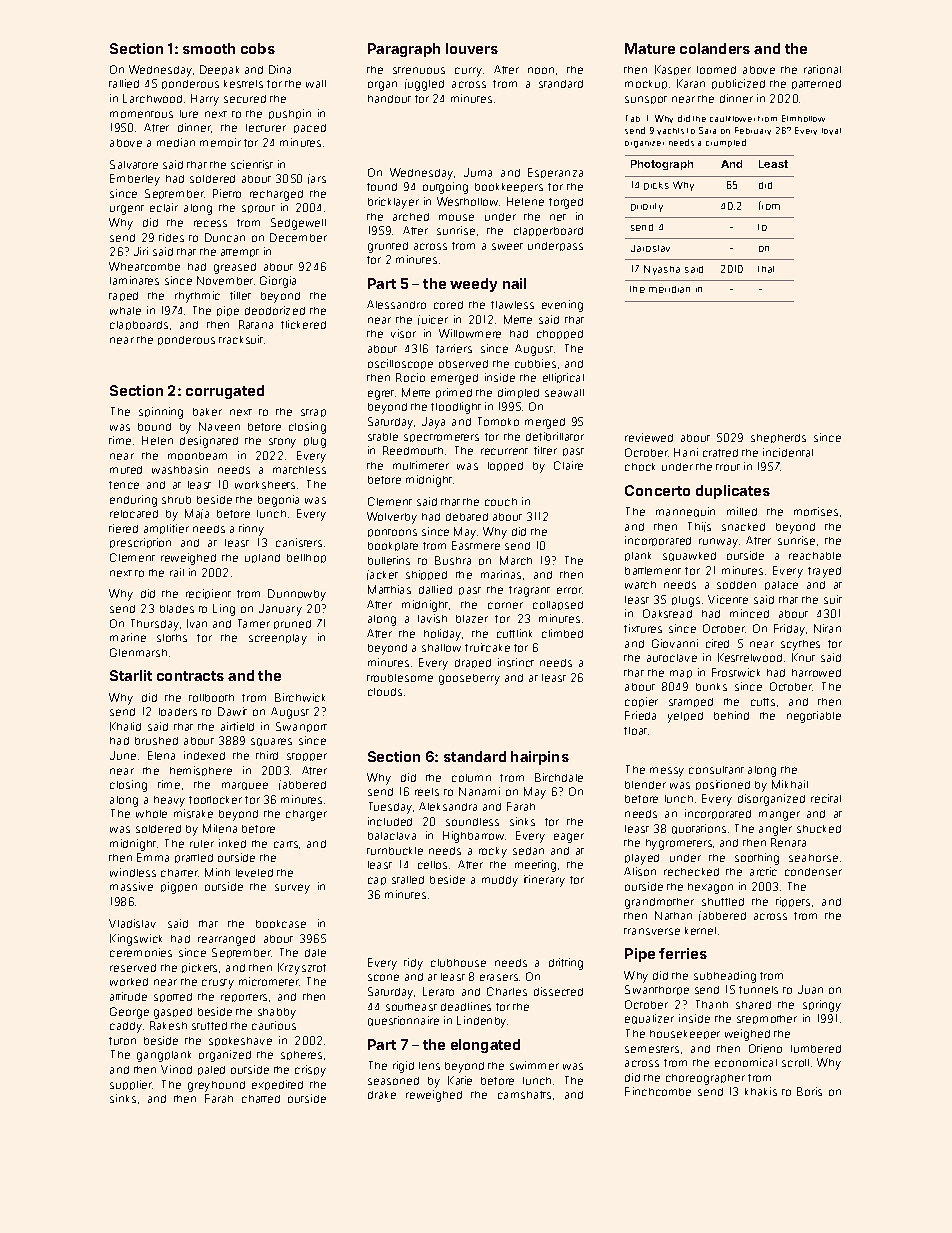 This screenshot has height=1233, width=952. Describe the element at coordinates (816, 511) in the screenshot. I see `mortises` at that location.
